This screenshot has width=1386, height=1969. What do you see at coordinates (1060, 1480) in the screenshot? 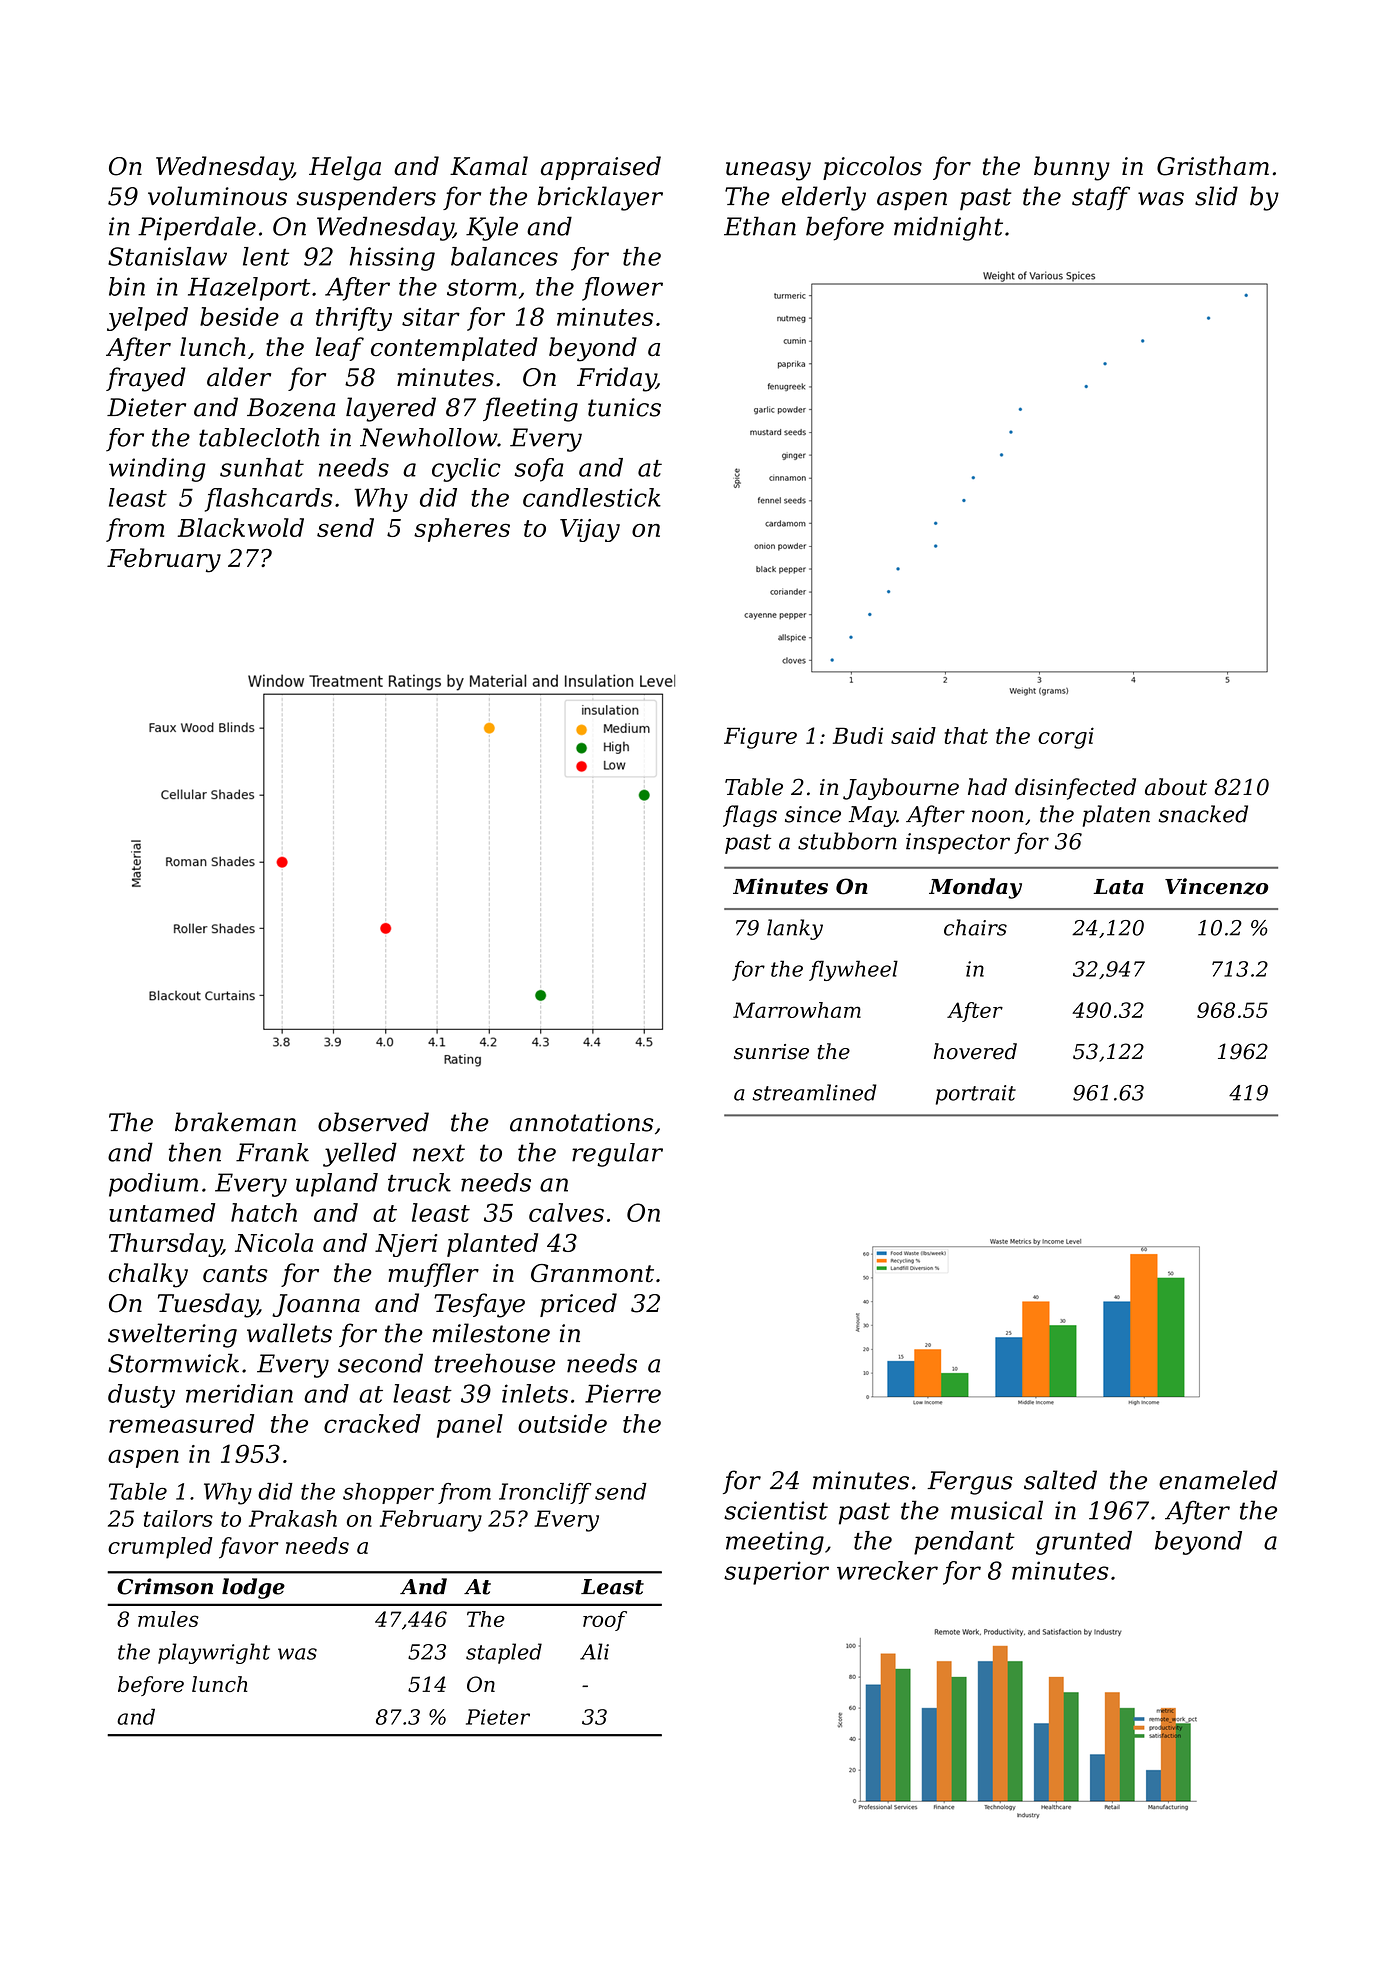
I see `salted` at bounding box center [1060, 1480].
